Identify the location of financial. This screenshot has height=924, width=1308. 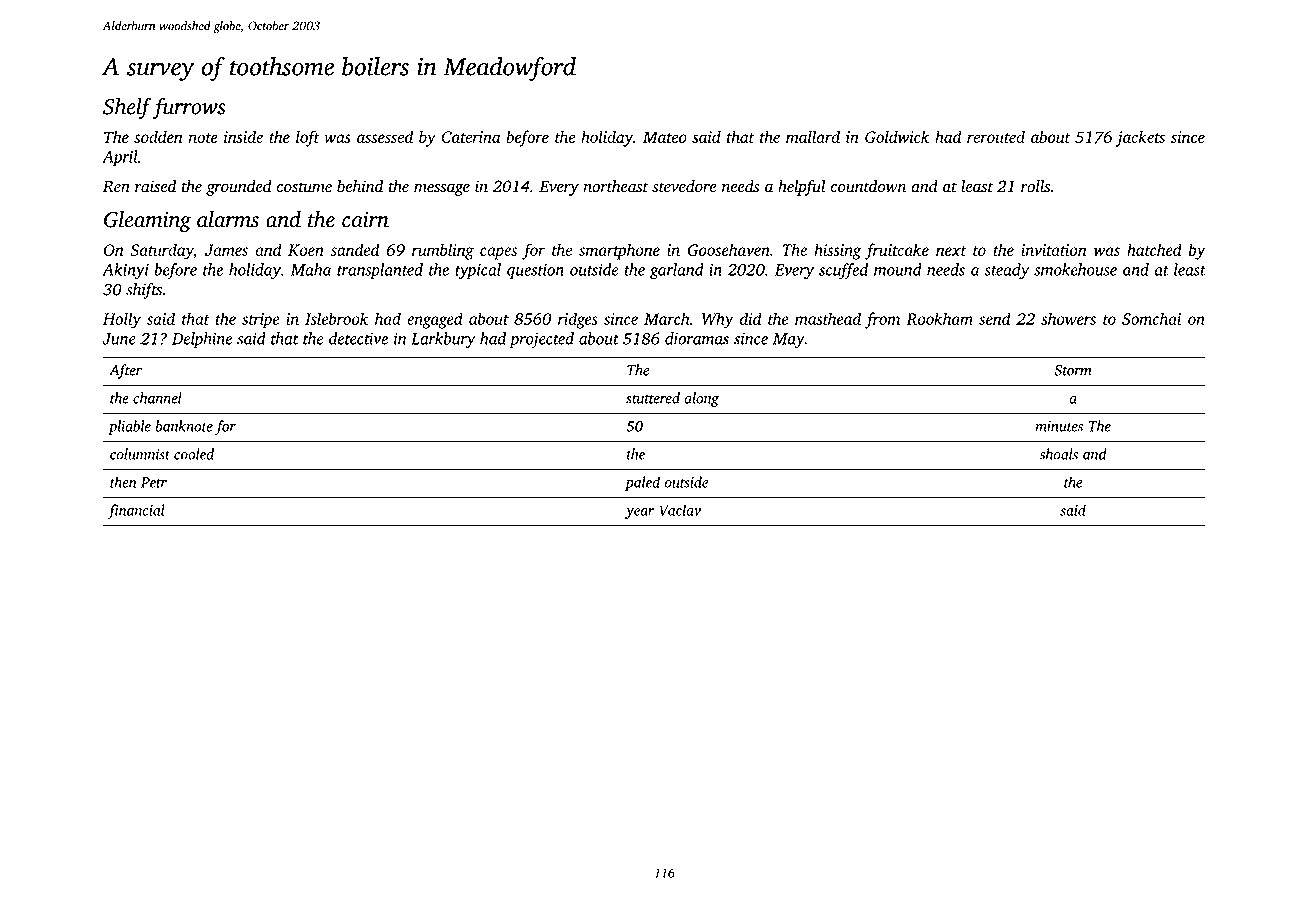
(136, 511).
